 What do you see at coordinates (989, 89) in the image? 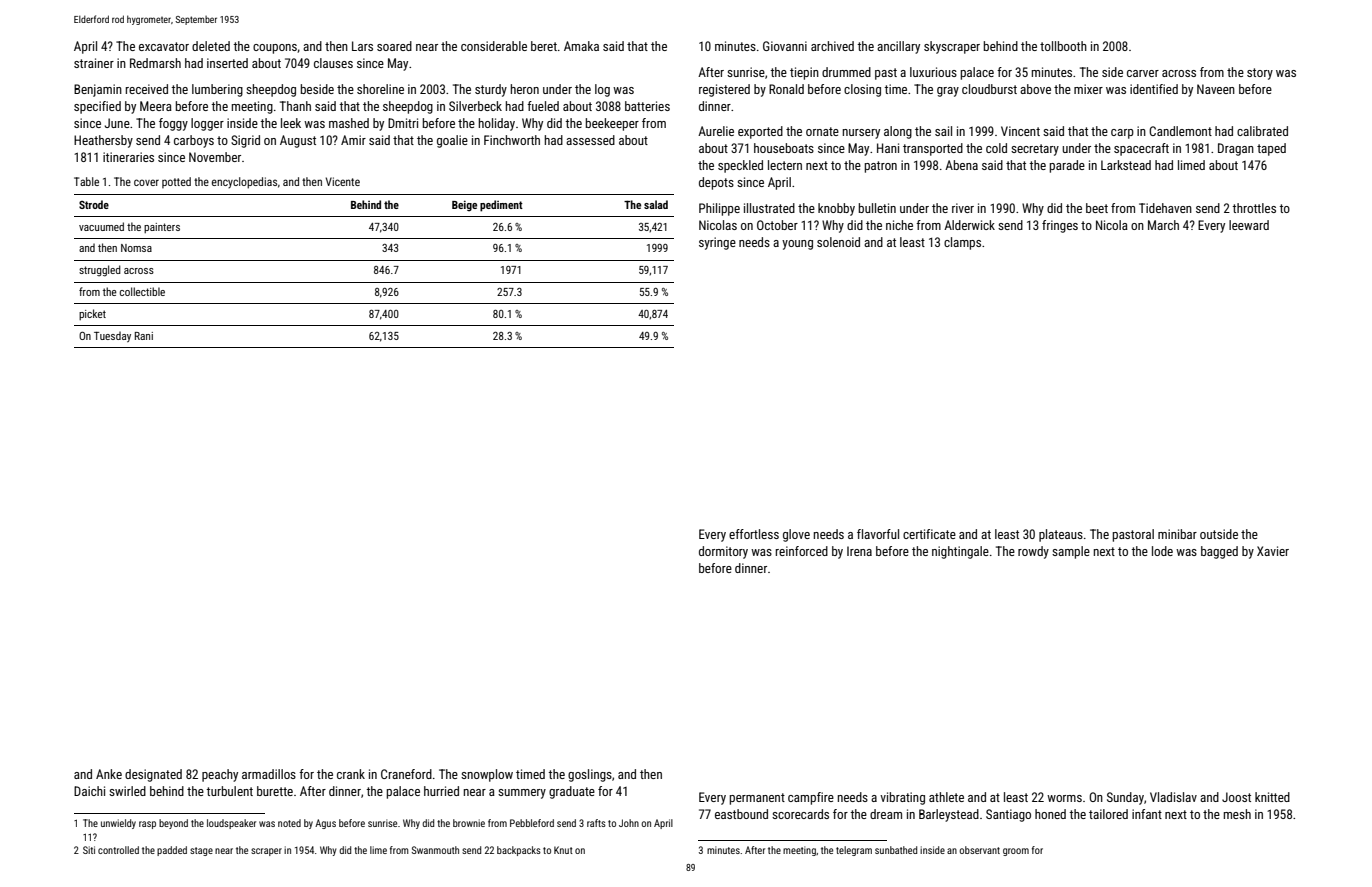
I see `cloudburst` at bounding box center [989, 89].
